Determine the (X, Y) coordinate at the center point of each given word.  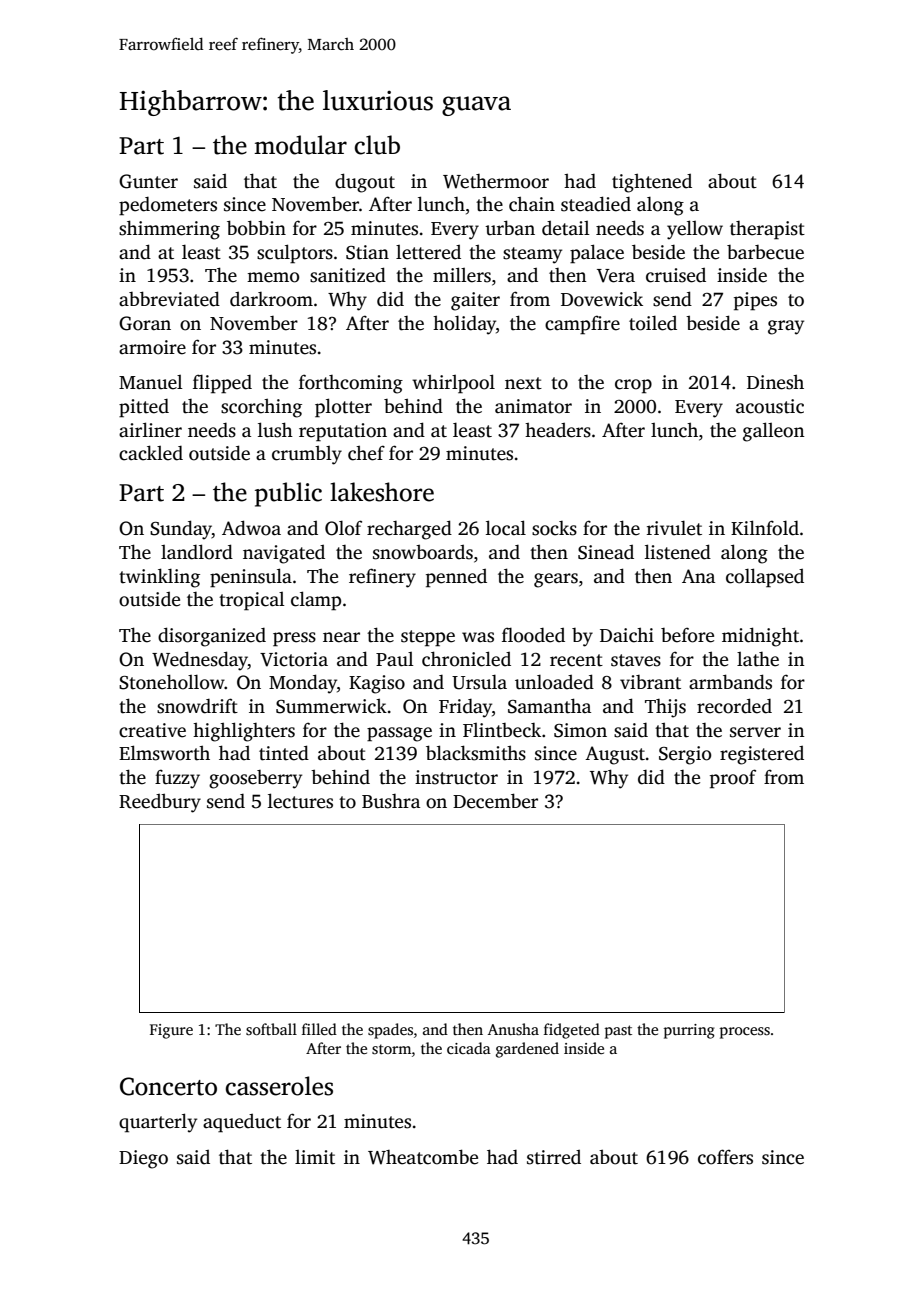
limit (315, 1157)
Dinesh (775, 382)
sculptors (295, 254)
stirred (554, 1157)
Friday (465, 708)
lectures (300, 801)
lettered (428, 252)
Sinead (606, 552)
